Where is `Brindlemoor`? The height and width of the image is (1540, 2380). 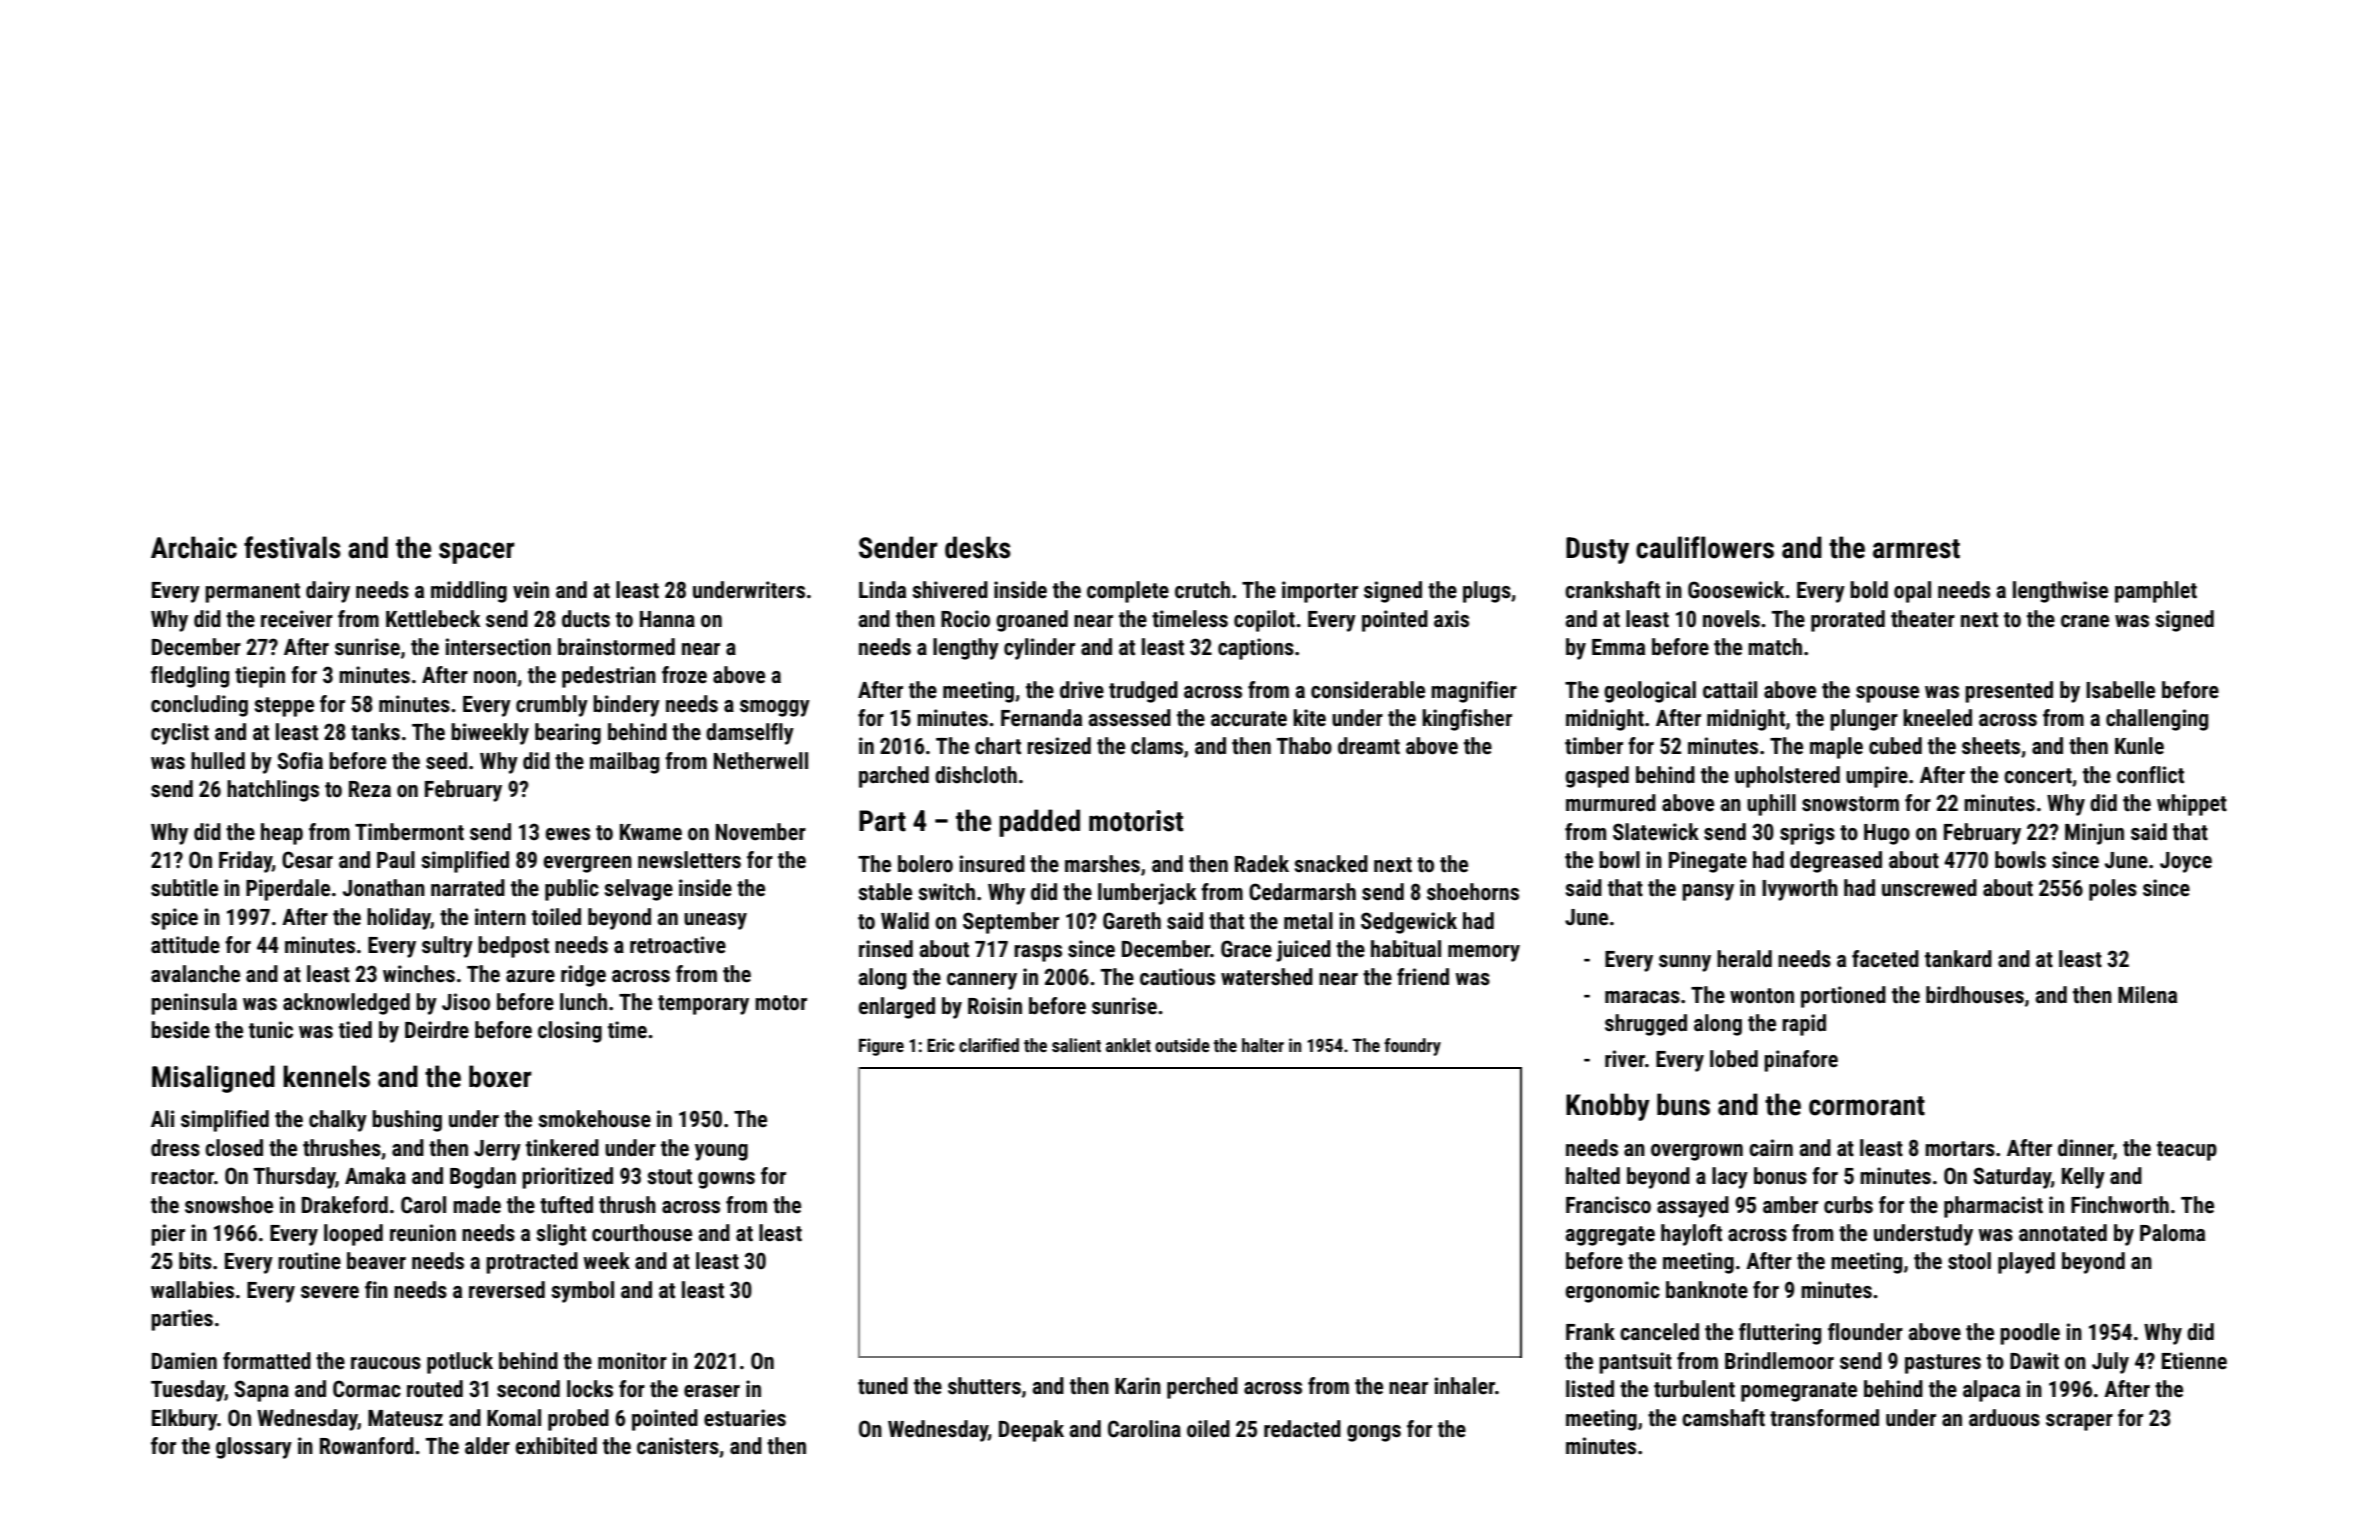
Brindlemoor is located at coordinates (1779, 1361).
